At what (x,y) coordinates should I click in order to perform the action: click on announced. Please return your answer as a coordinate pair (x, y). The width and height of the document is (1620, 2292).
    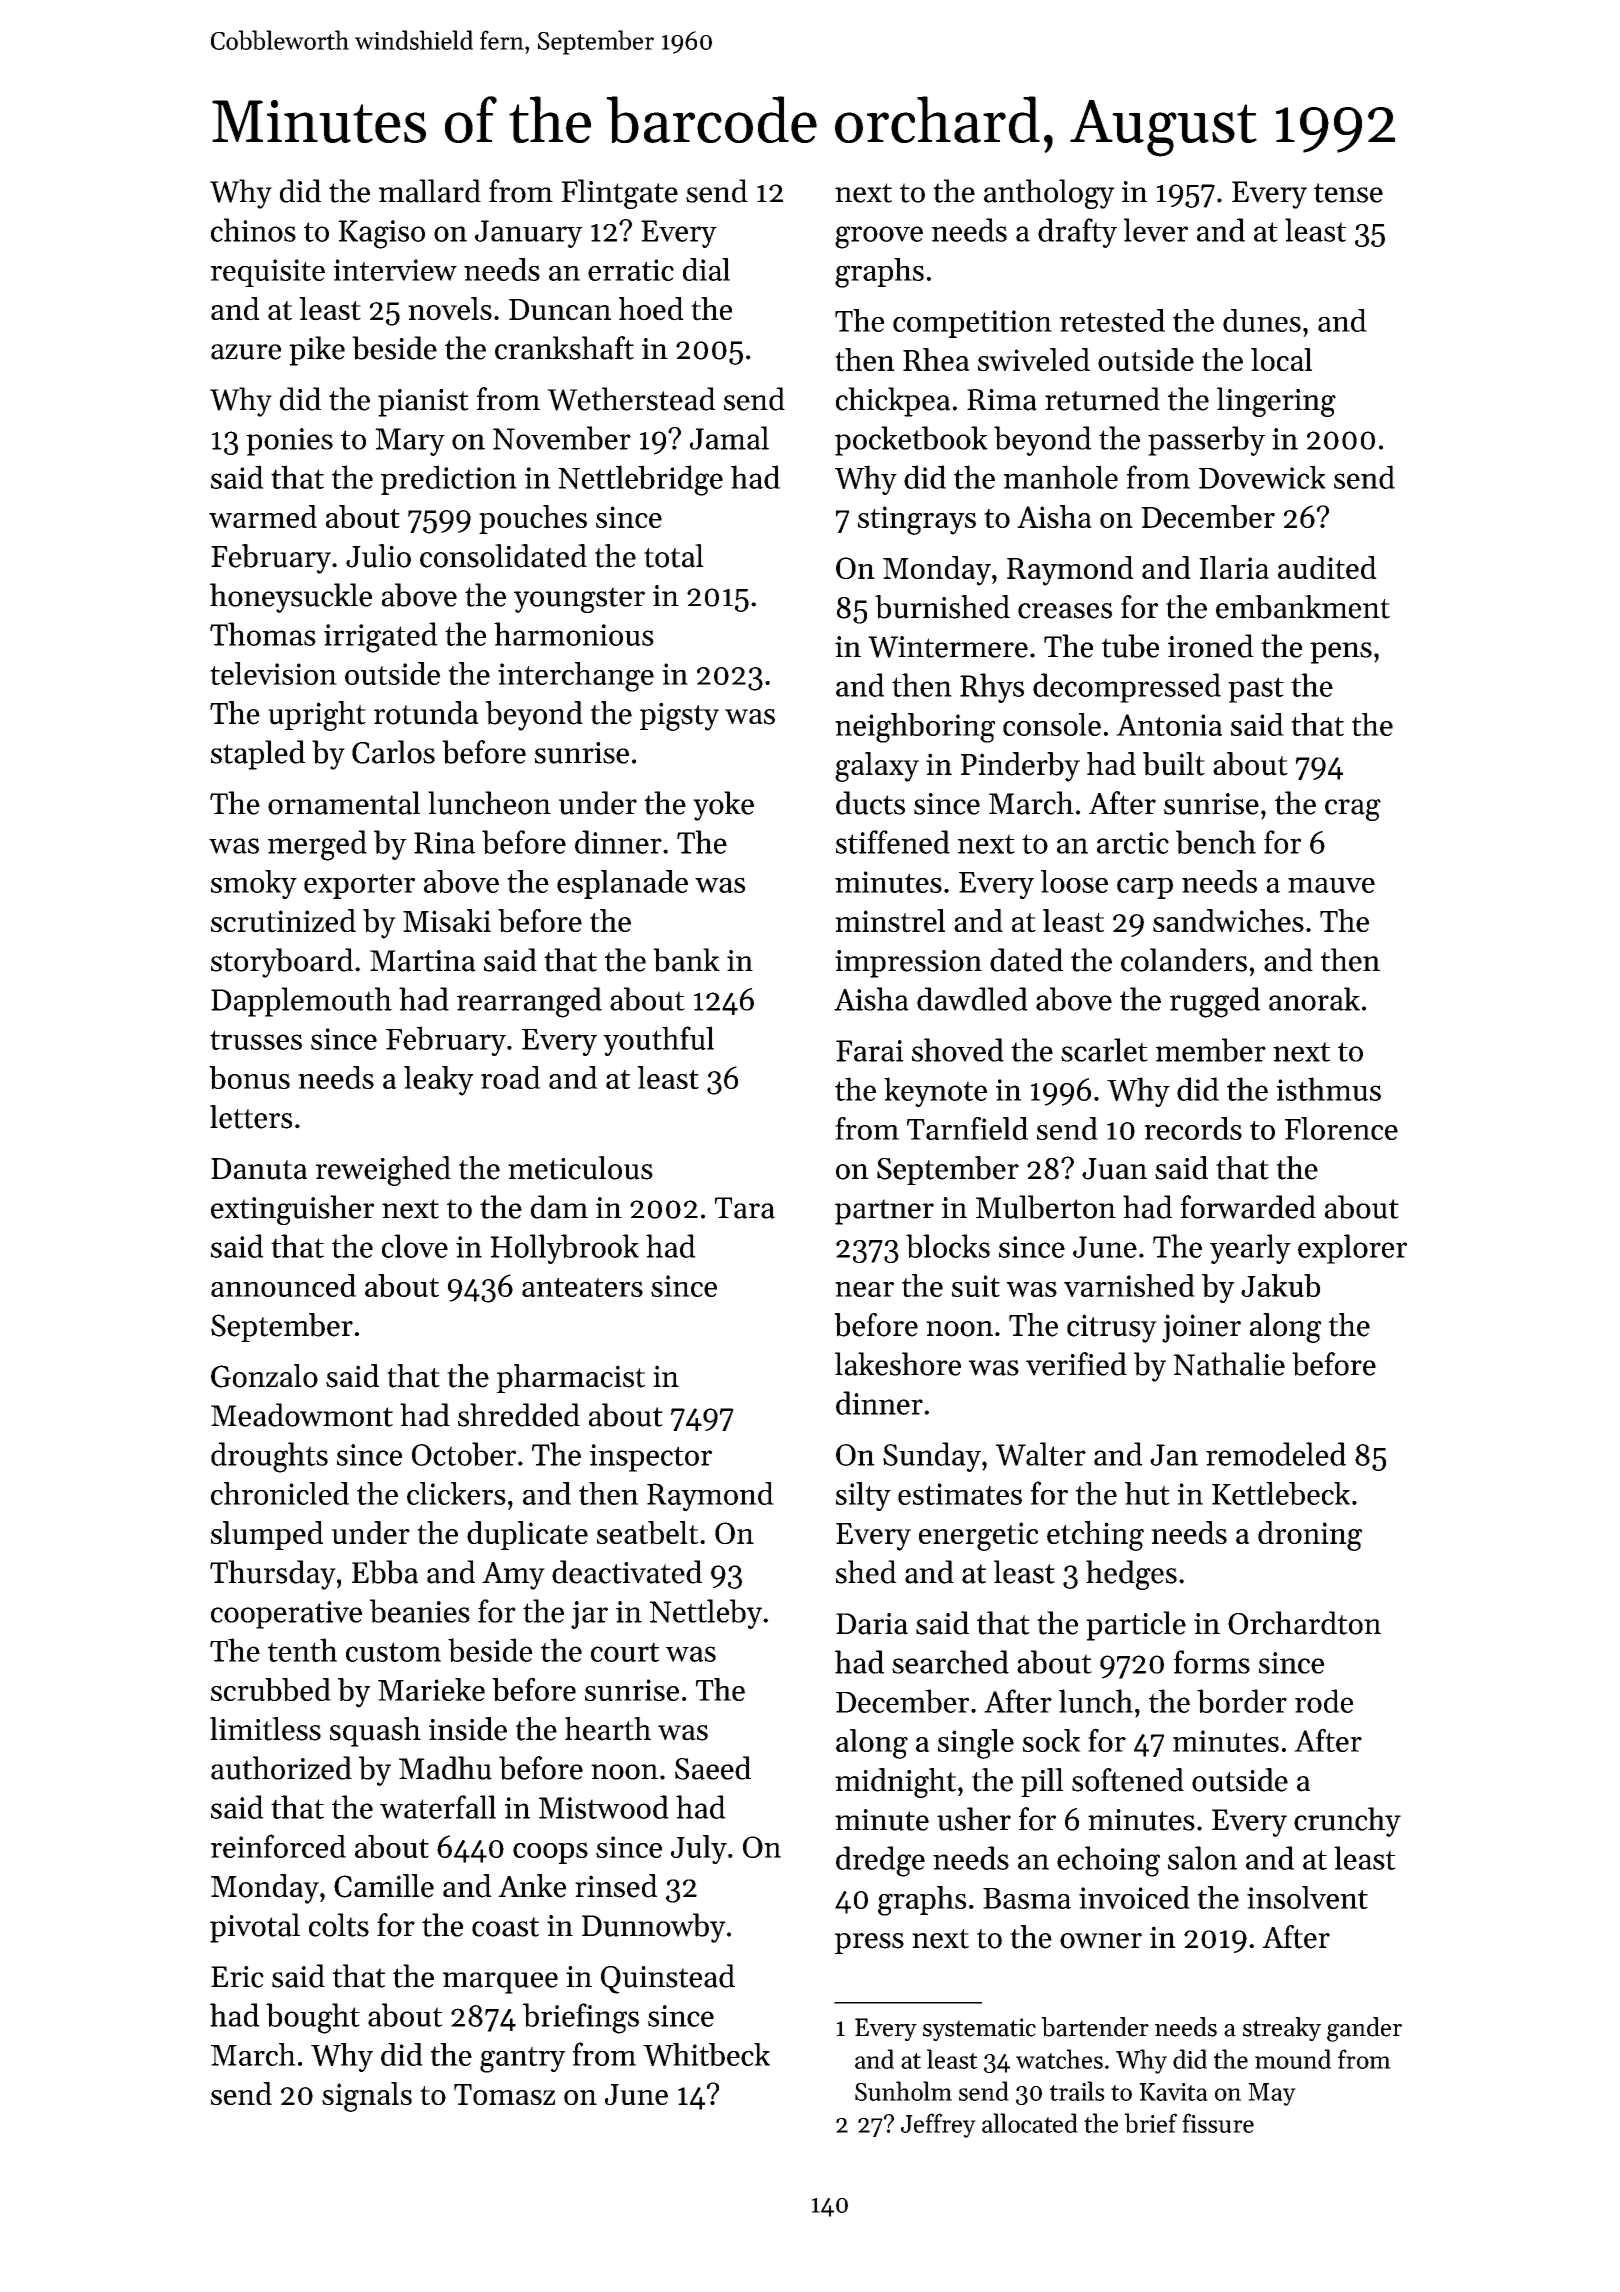
    Looking at the image, I should click on (283, 1285).
